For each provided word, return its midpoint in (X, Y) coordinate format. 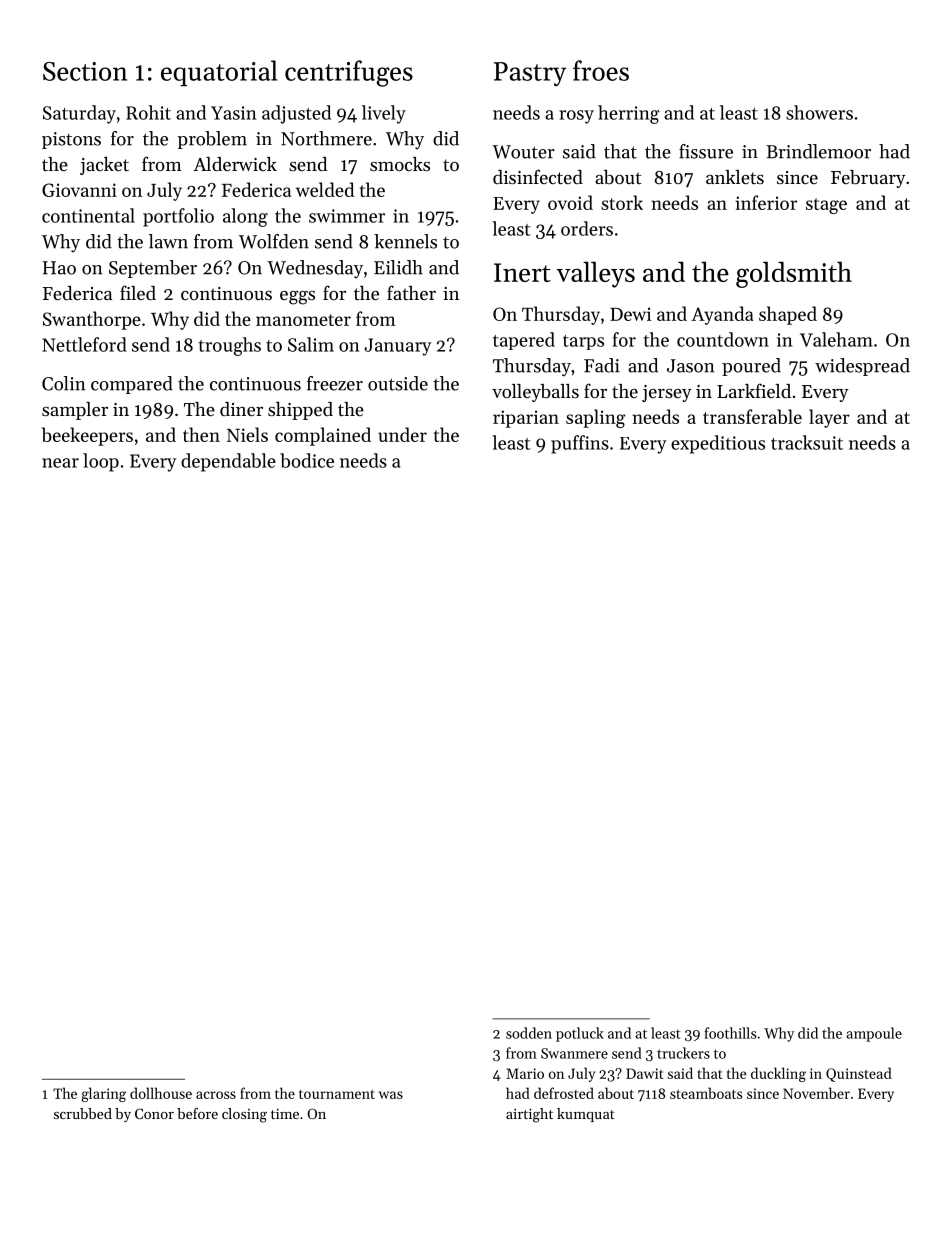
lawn (168, 241)
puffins (580, 444)
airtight (529, 1115)
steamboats (706, 1093)
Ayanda (722, 315)
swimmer (347, 216)
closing (244, 1115)
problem (212, 140)
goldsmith (794, 274)
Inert (522, 272)
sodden (529, 1033)
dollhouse (161, 1093)
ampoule (874, 1034)
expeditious (718, 444)
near (60, 463)
